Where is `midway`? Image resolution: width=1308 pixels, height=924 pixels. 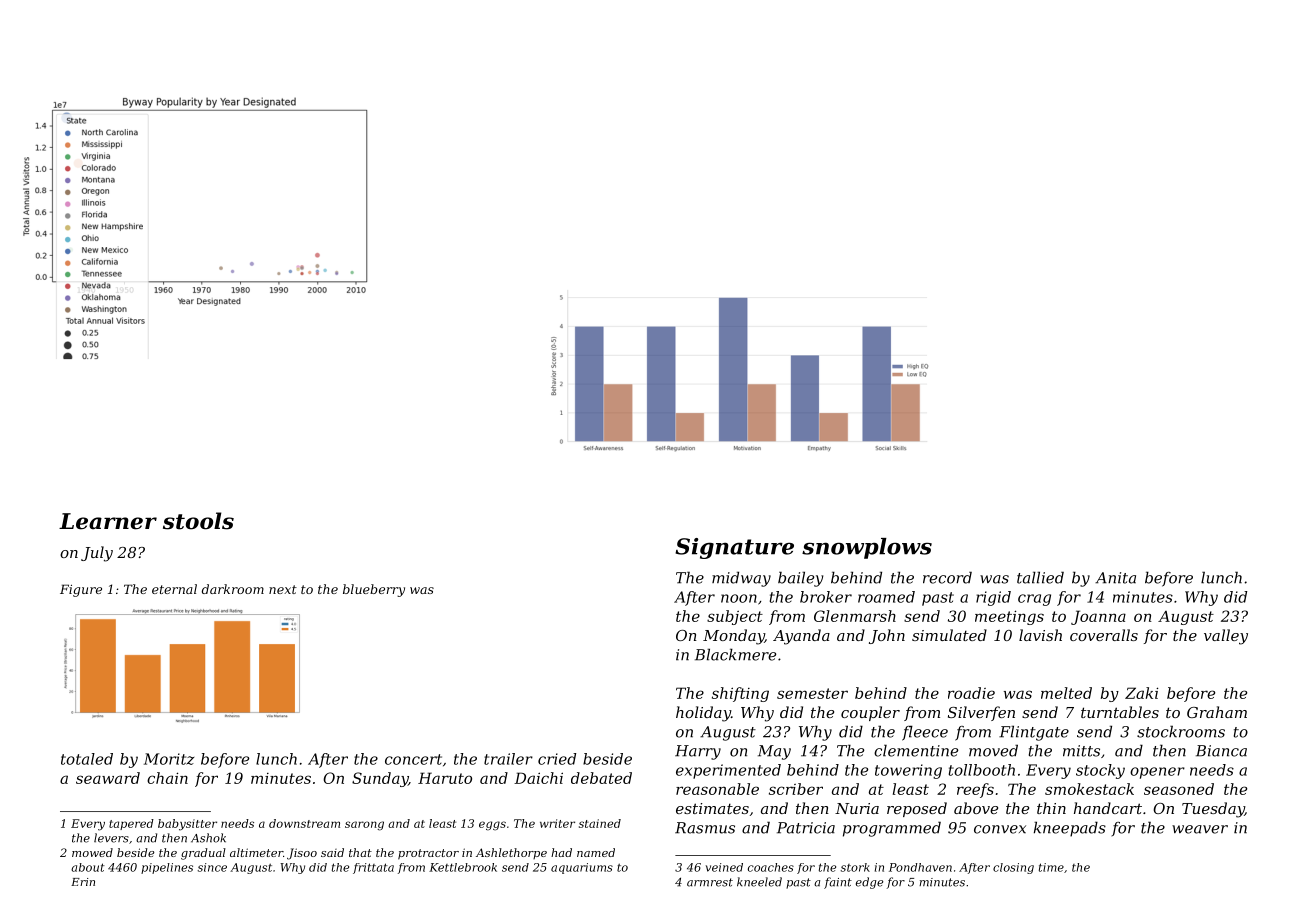
midway is located at coordinates (741, 579).
